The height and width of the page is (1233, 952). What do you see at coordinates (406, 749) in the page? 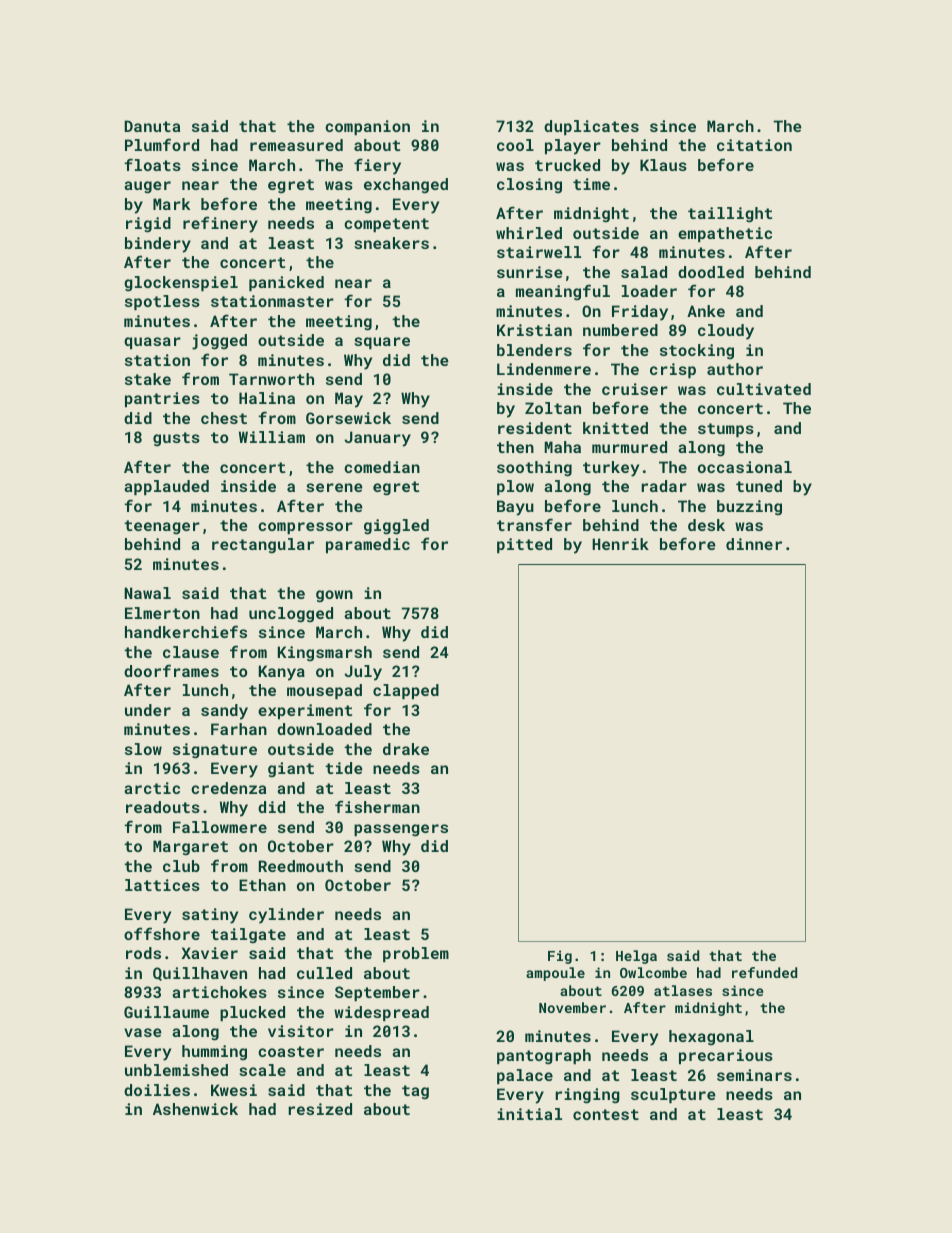
I see `drake` at bounding box center [406, 749].
